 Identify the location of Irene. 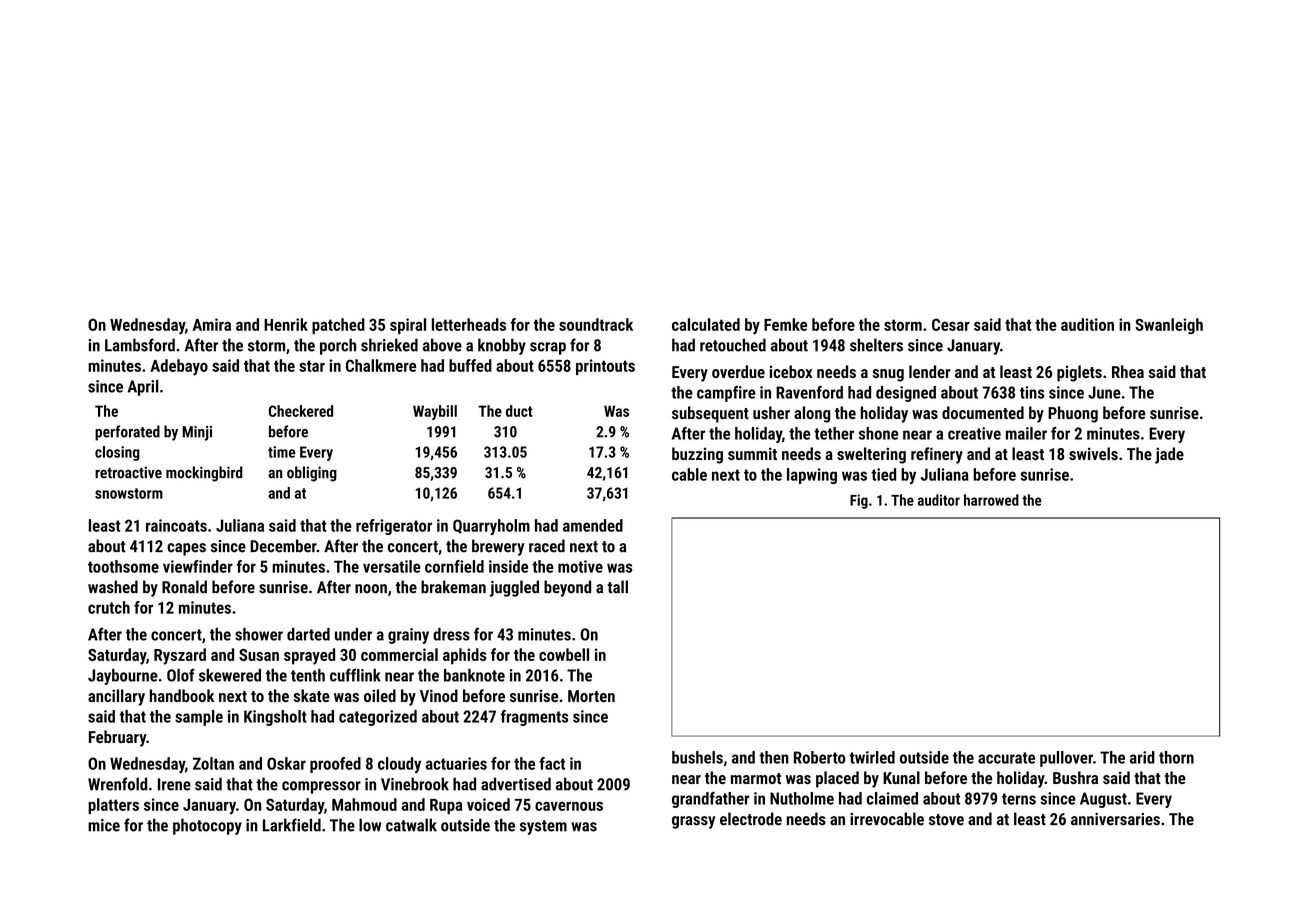
(174, 784).
